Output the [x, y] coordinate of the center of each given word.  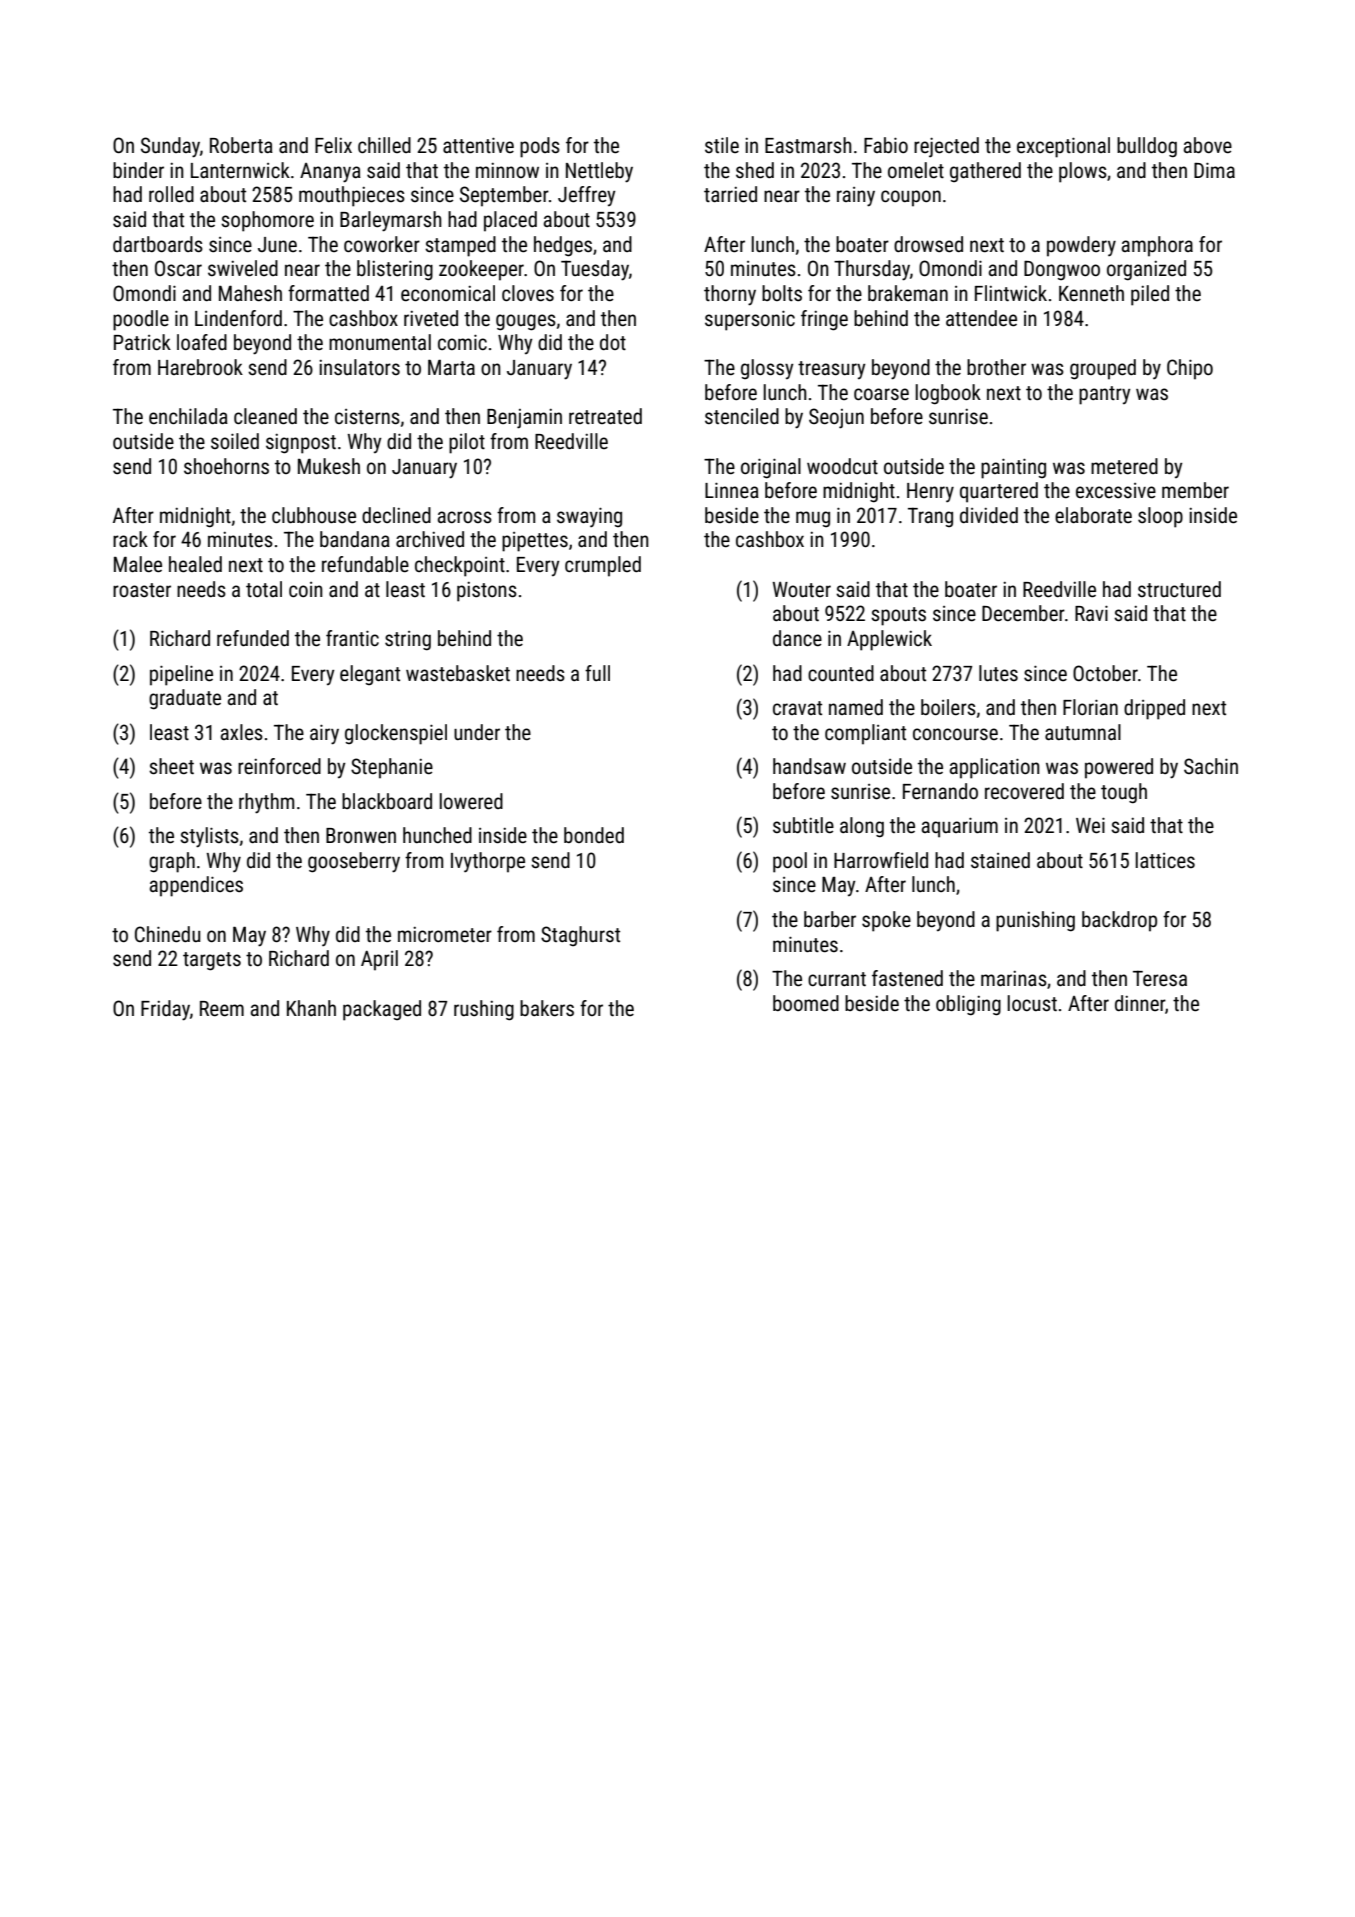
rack [130, 539]
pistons [487, 592]
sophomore [267, 221]
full [597, 673]
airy [324, 734]
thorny [730, 295]
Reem [222, 1009]
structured [1179, 589]
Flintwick [1011, 293]
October [1105, 673]
